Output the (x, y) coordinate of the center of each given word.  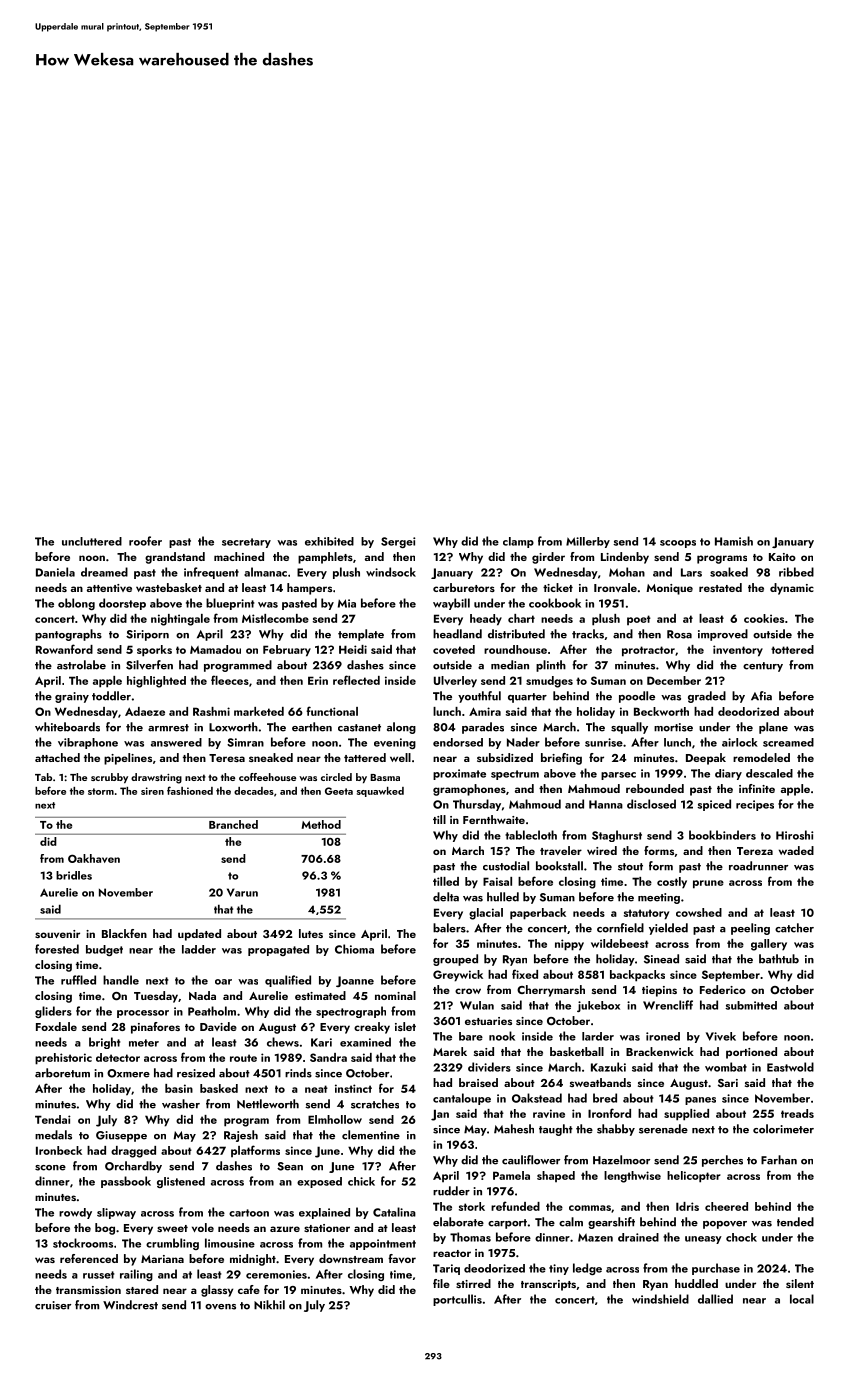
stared (142, 1289)
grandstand (175, 558)
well (400, 757)
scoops (678, 544)
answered (176, 742)
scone (50, 1168)
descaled (769, 773)
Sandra (328, 1057)
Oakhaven (94, 858)
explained (324, 1213)
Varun (242, 892)
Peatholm (212, 1011)
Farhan (779, 1160)
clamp (518, 542)
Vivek (721, 1036)
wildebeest (620, 943)
